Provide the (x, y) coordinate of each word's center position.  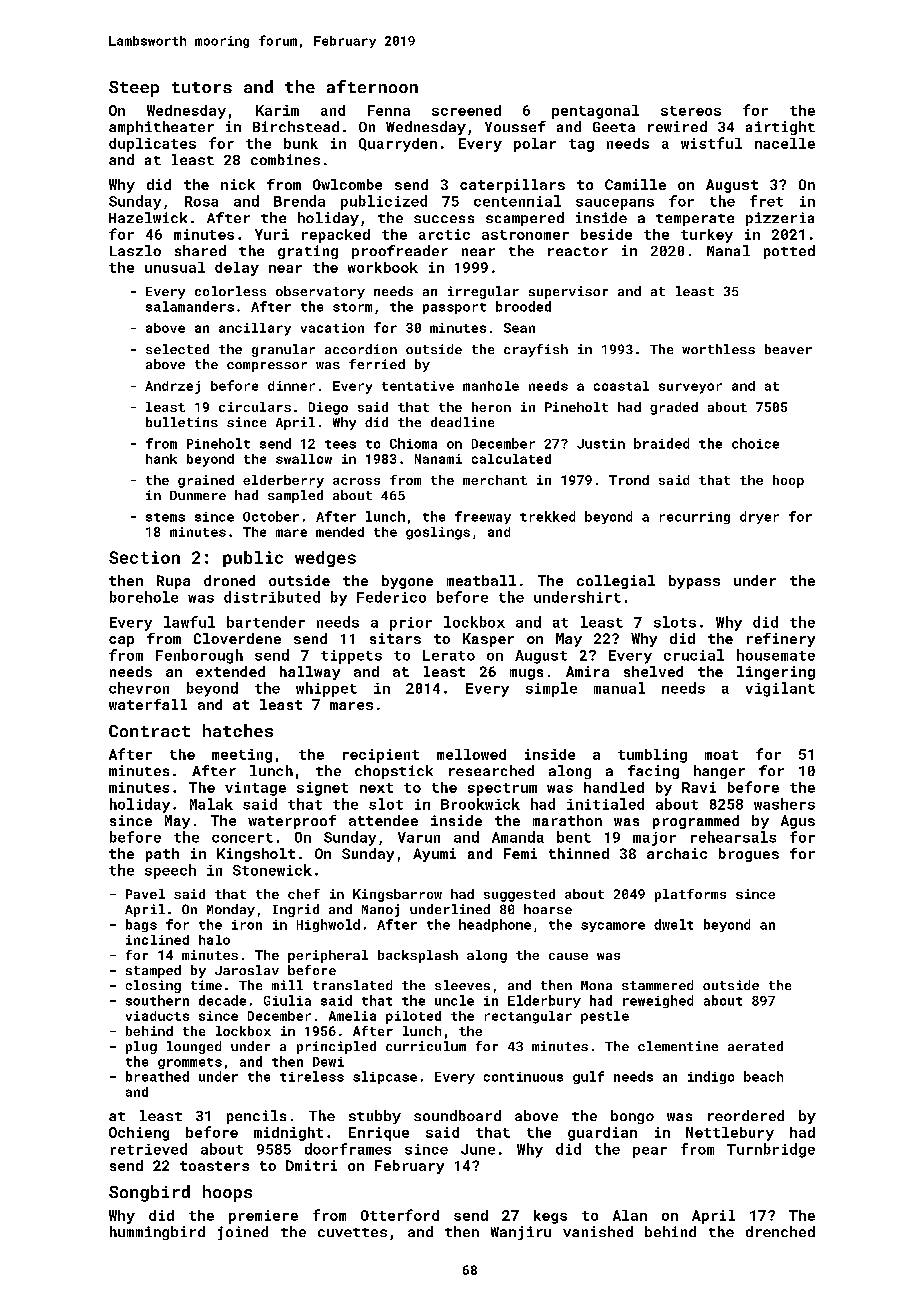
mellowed (471, 754)
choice (755, 443)
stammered (657, 985)
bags (141, 925)
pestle (605, 1017)
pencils (256, 1117)
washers (784, 804)
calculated (511, 459)
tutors (202, 87)
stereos (691, 111)
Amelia (352, 1016)
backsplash (418, 956)
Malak (211, 804)
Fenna (389, 110)
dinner (291, 386)
